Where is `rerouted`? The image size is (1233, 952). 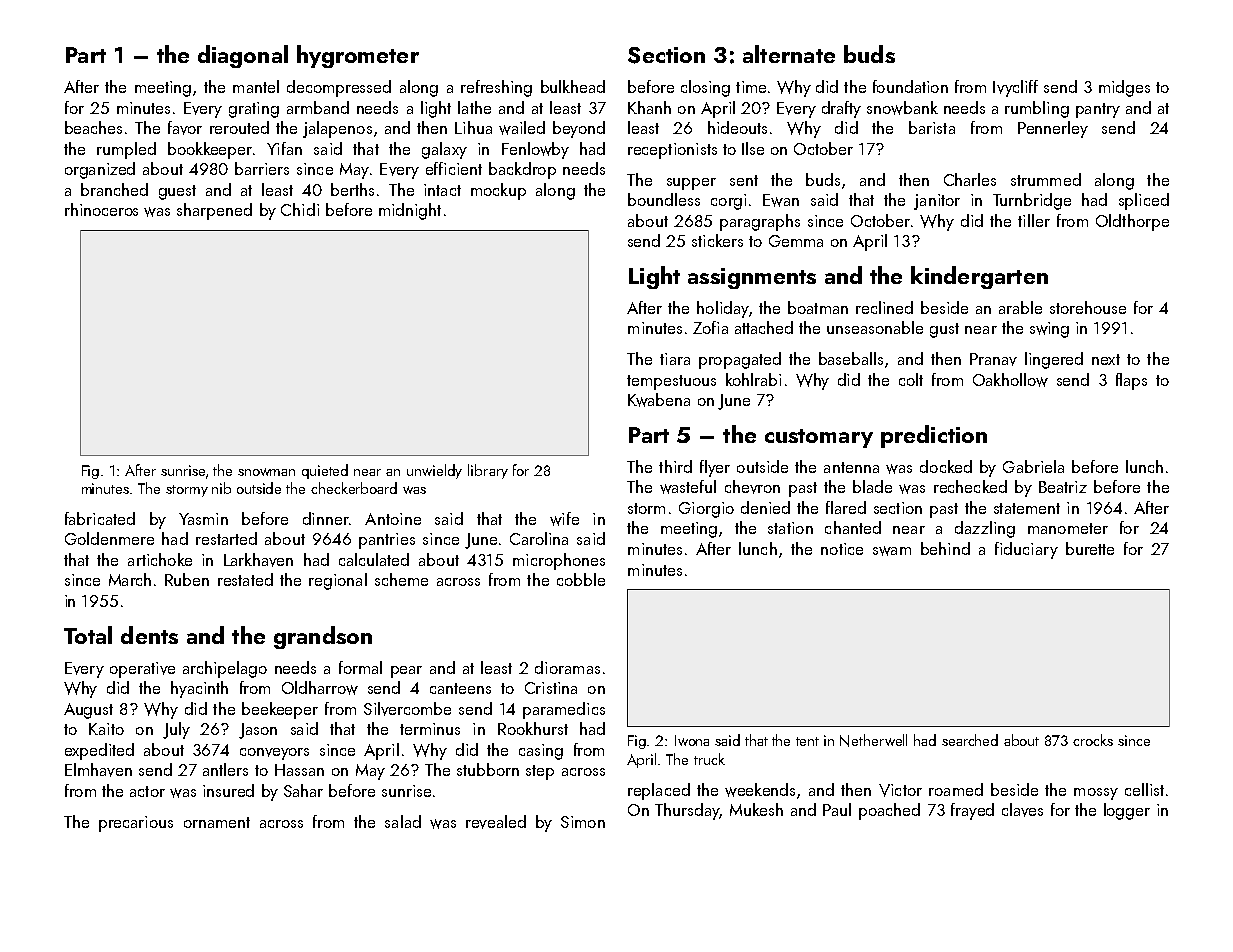 rerouted is located at coordinates (239, 127).
